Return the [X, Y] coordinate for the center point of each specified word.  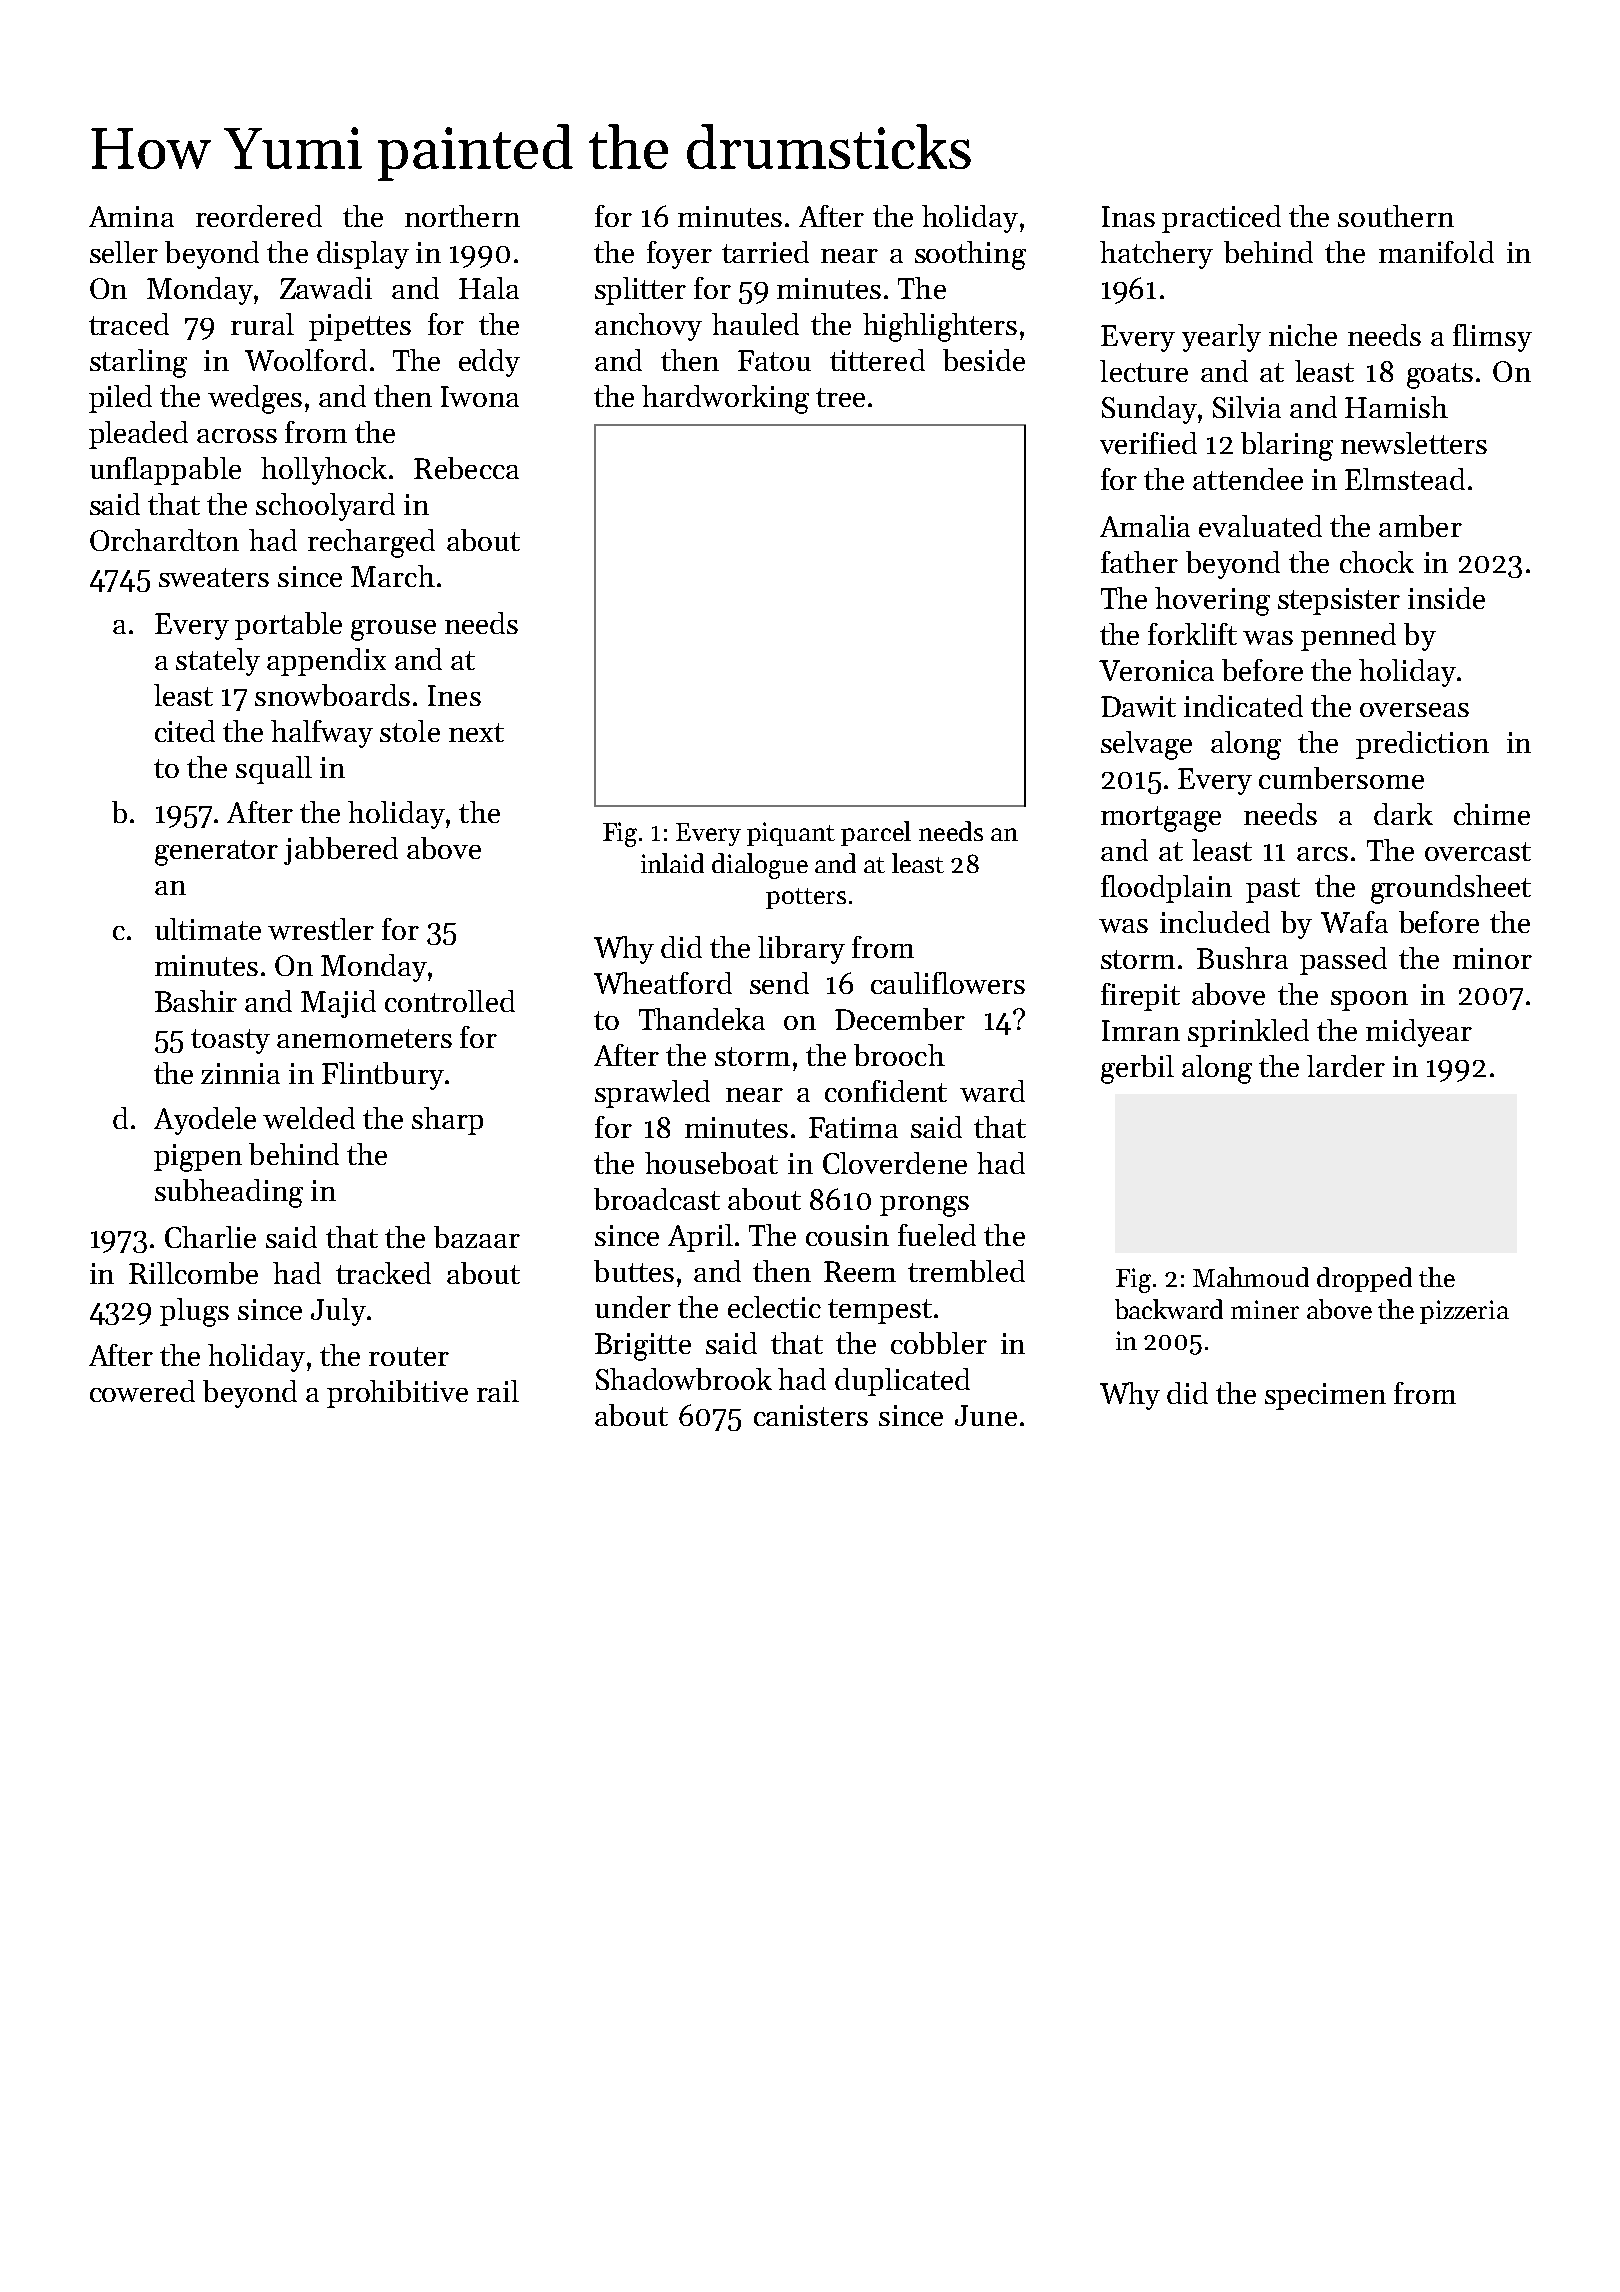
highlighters [940, 327]
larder [1346, 1066]
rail [498, 1391]
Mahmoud [1251, 1277]
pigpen [198, 1158]
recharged [371, 543]
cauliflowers [948, 983]
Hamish [1396, 407]
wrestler [321, 929]
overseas [1414, 710]
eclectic [774, 1307]
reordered [259, 216]
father [1139, 562]
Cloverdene [895, 1163]
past [1273, 890]
